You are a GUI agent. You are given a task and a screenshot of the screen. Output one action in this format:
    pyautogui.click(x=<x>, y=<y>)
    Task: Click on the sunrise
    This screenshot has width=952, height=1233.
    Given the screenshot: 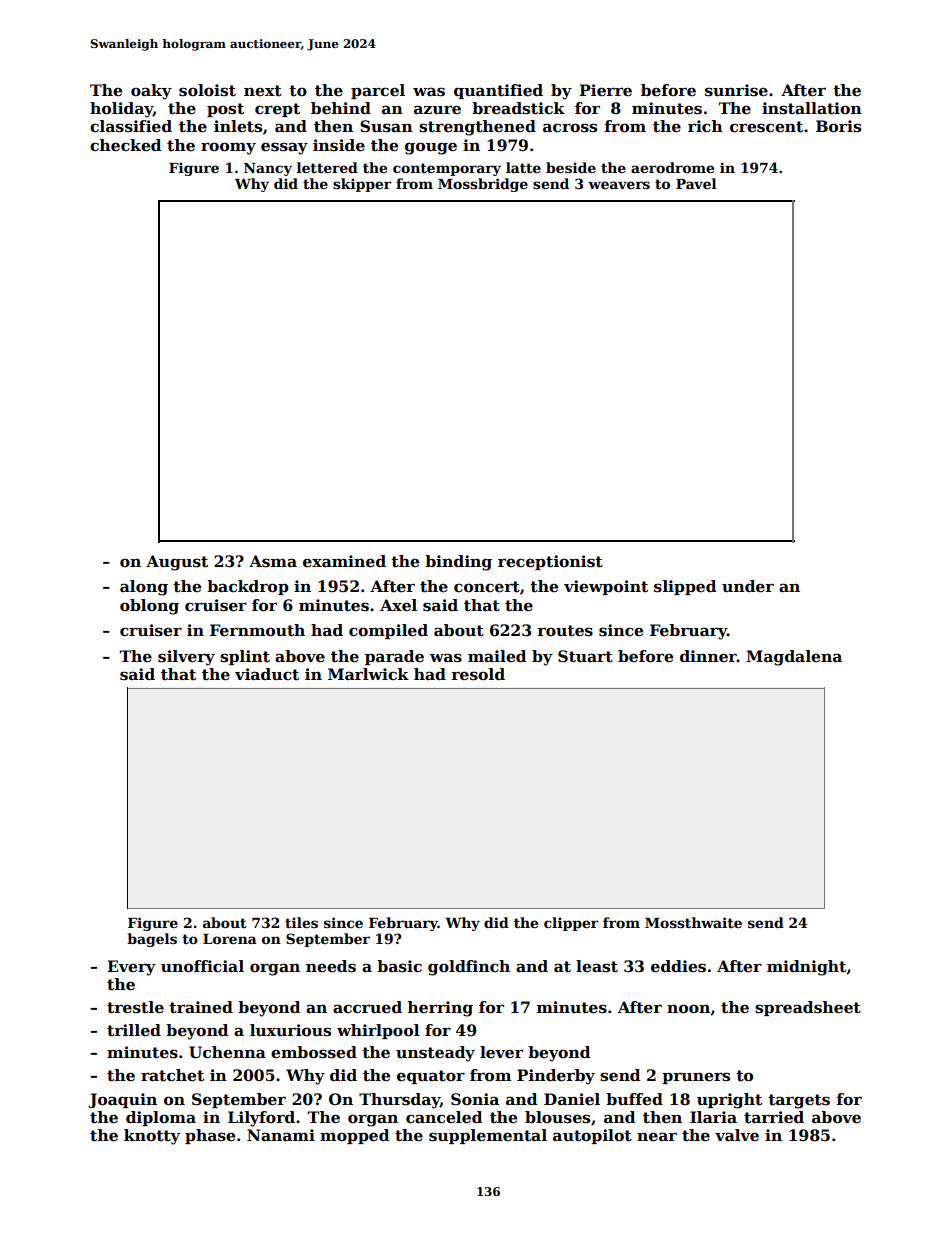 What is the action you would take?
    pyautogui.click(x=736, y=90)
